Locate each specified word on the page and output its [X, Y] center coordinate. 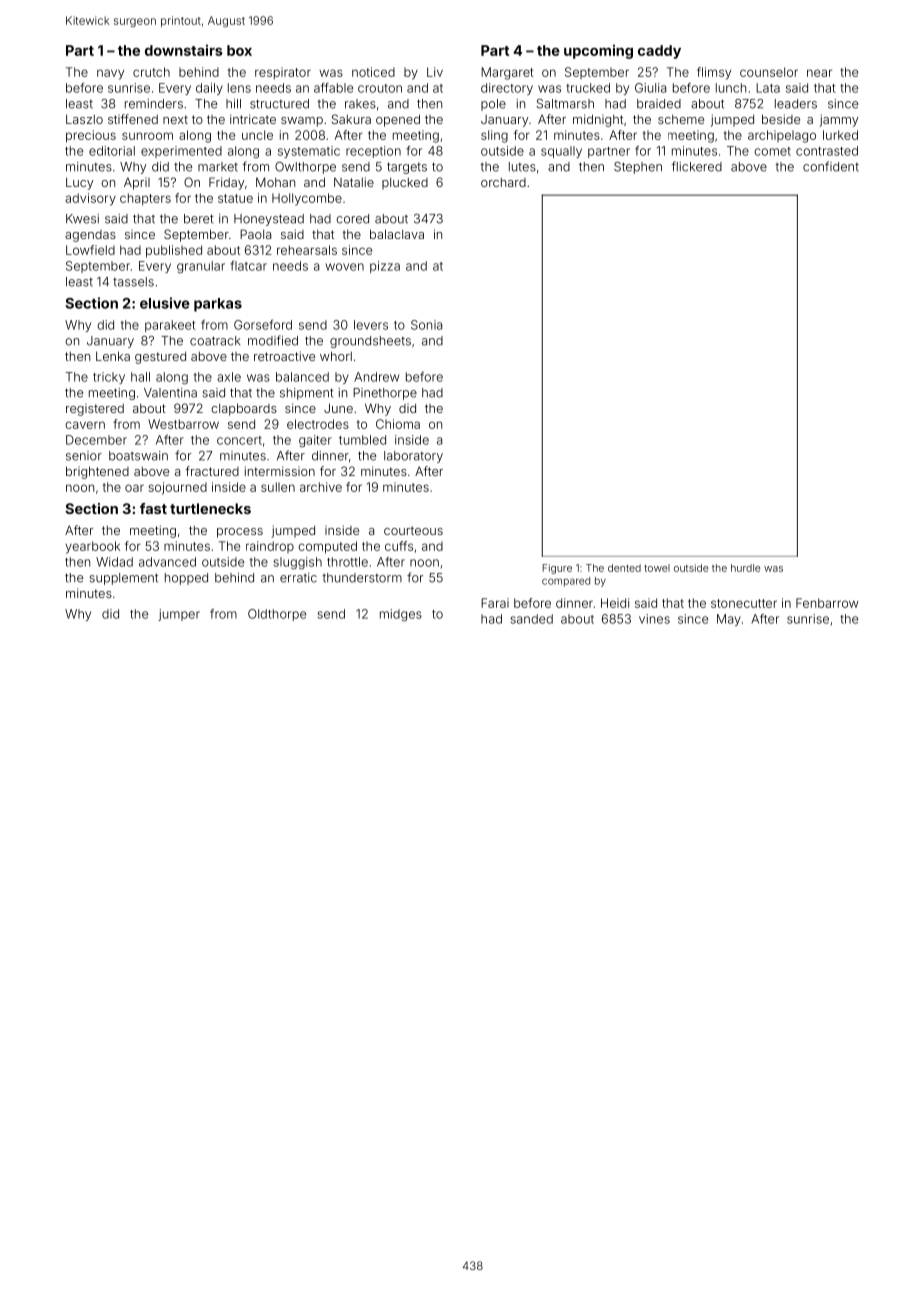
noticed [373, 72]
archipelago [782, 136]
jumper [179, 615]
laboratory [413, 457]
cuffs [399, 546]
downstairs [184, 50]
